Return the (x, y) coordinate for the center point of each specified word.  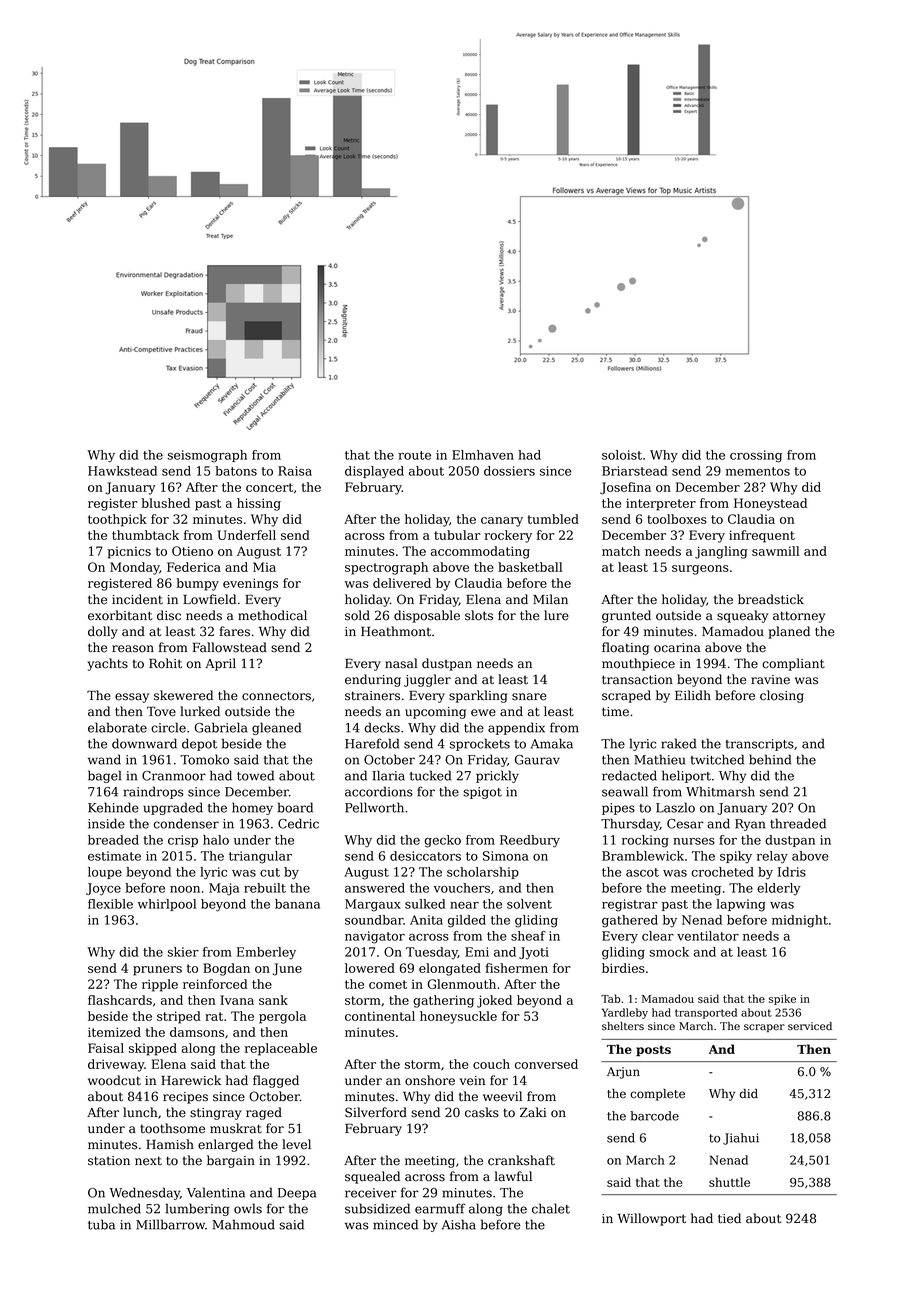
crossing (756, 456)
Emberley (266, 953)
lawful (513, 1176)
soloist (622, 455)
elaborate (117, 727)
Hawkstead (122, 471)
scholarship (483, 873)
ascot (642, 872)
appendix (516, 728)
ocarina (677, 648)
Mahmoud (243, 1224)
